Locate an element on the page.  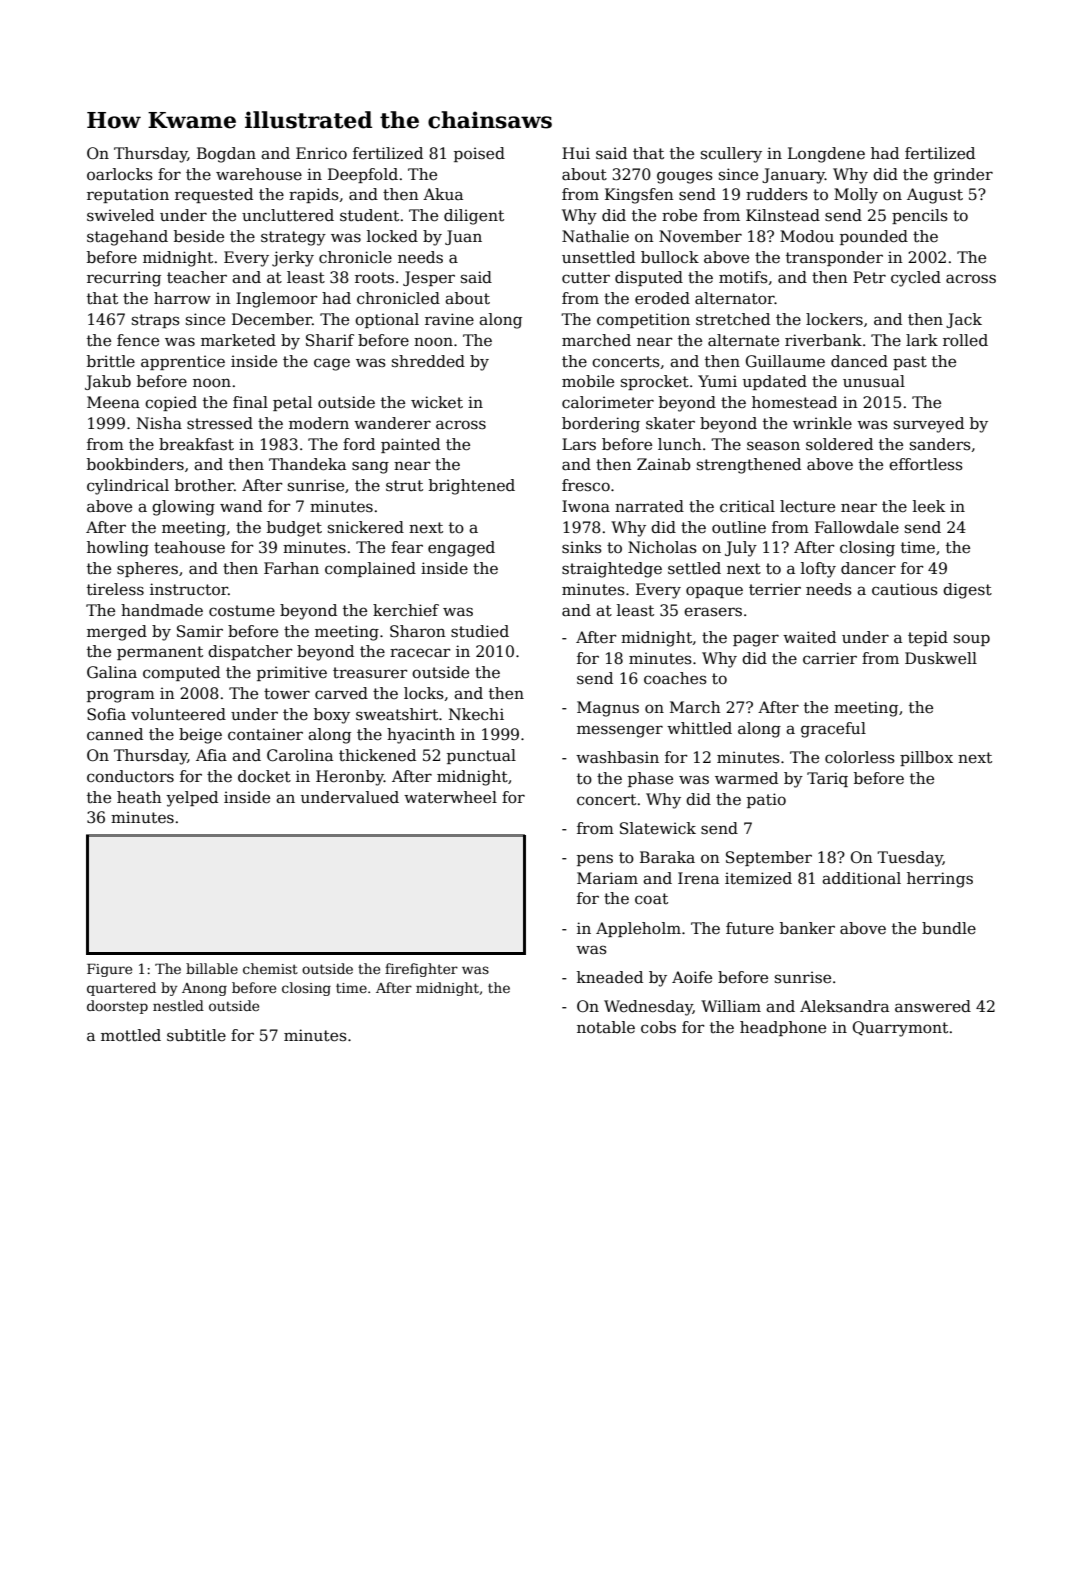
Figure is located at coordinates (109, 970).
